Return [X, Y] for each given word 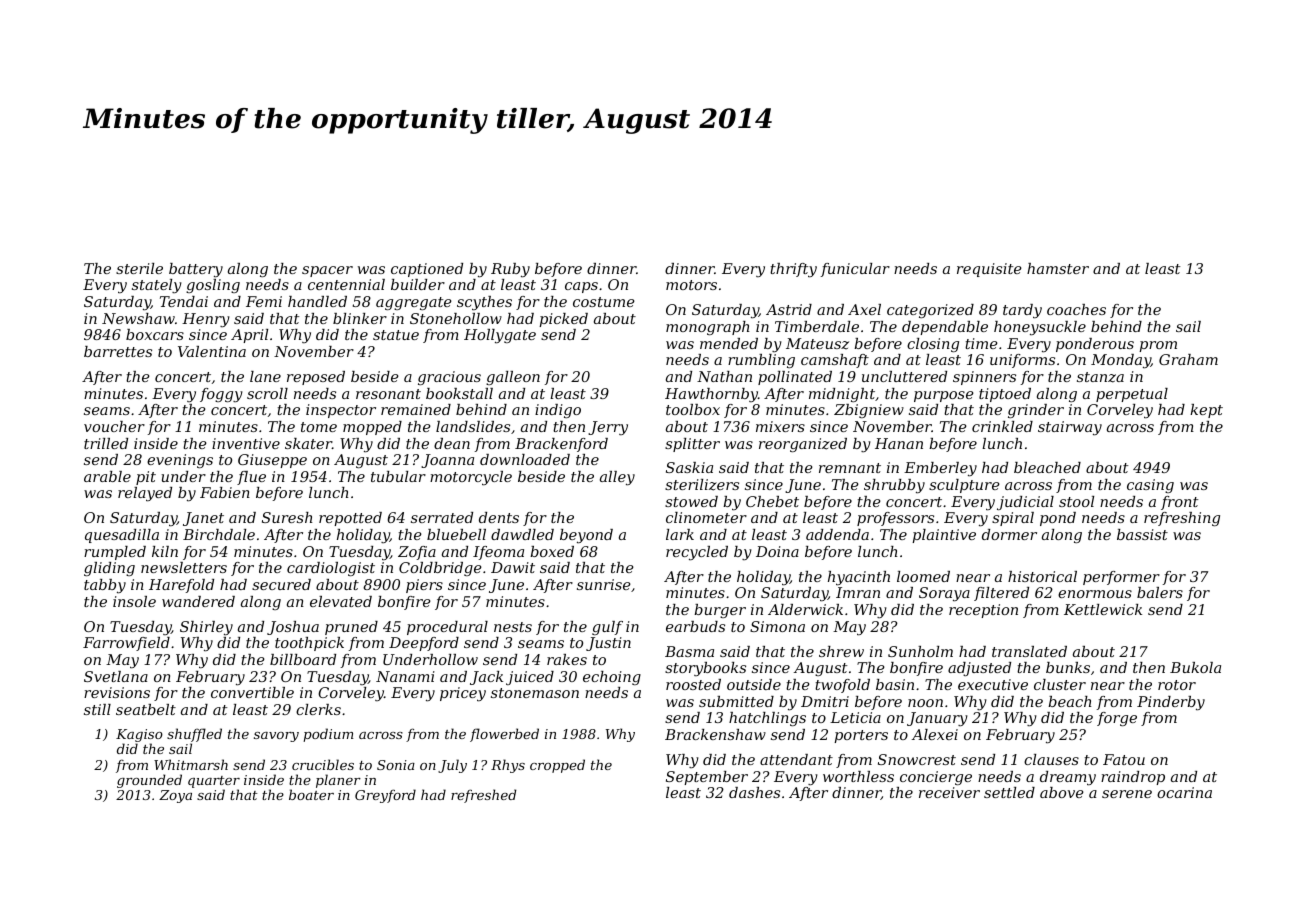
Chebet [772, 501]
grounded [149, 781]
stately [157, 286]
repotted [350, 519]
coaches [1076, 309]
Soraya [944, 594]
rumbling [761, 361]
